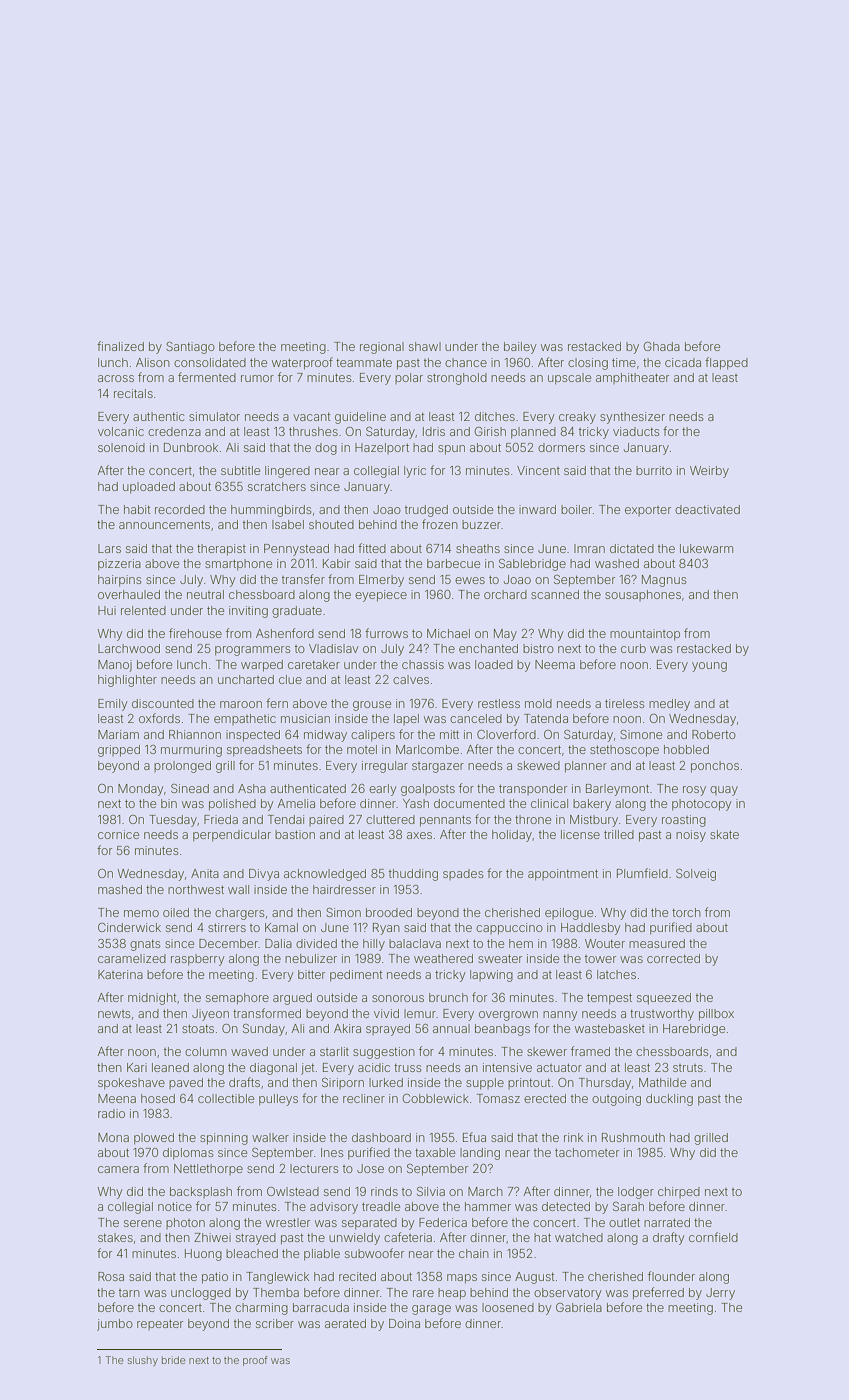  I want to click on pediment, so click(356, 976).
